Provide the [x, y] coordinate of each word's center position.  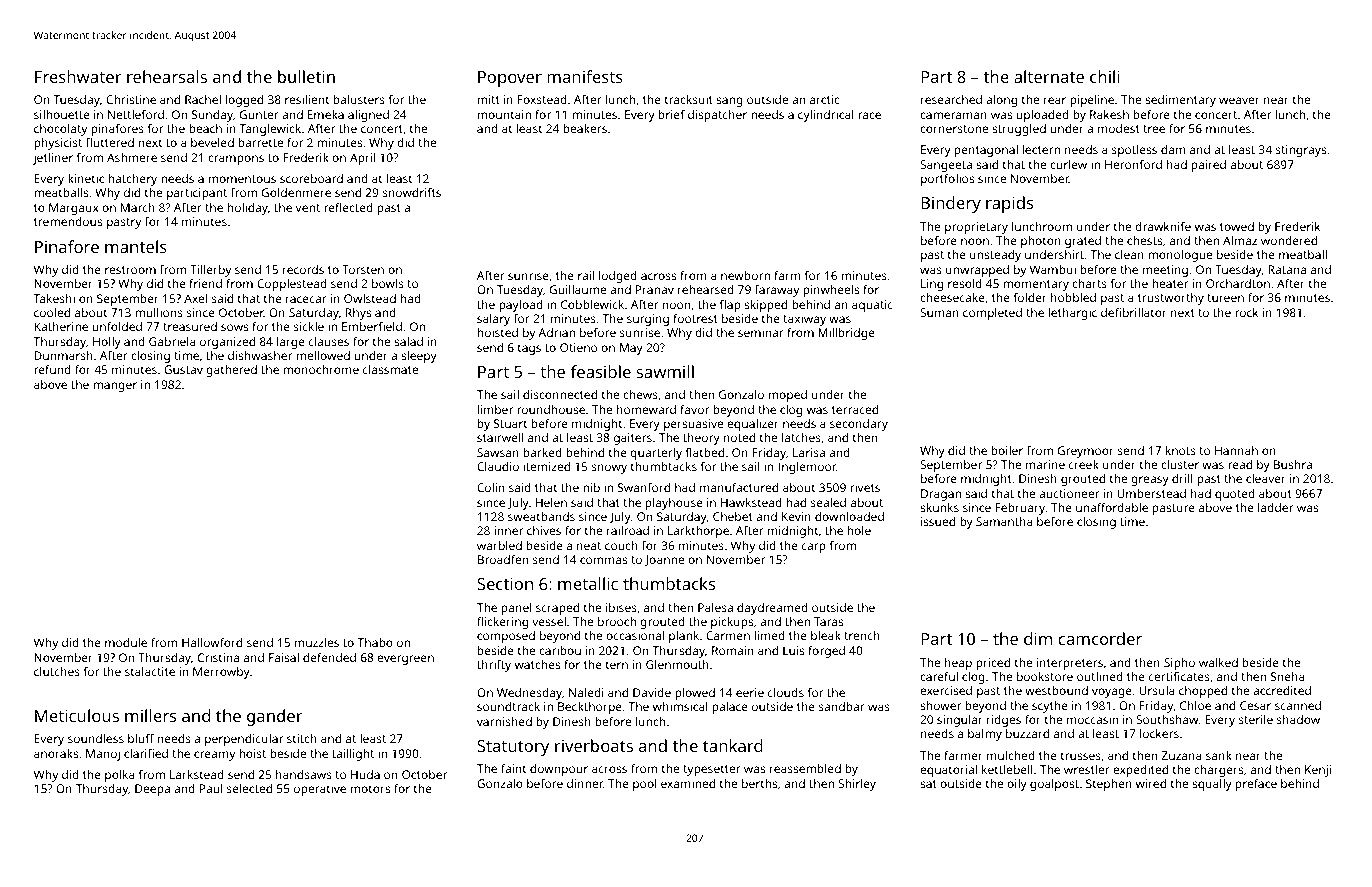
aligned [368, 116]
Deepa [152, 790]
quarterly [656, 454]
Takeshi [54, 298]
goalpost [1054, 785]
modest [1119, 128]
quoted [1235, 495]
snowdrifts [412, 192]
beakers [585, 128]
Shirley [857, 785]
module [126, 642]
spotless [1134, 151]
